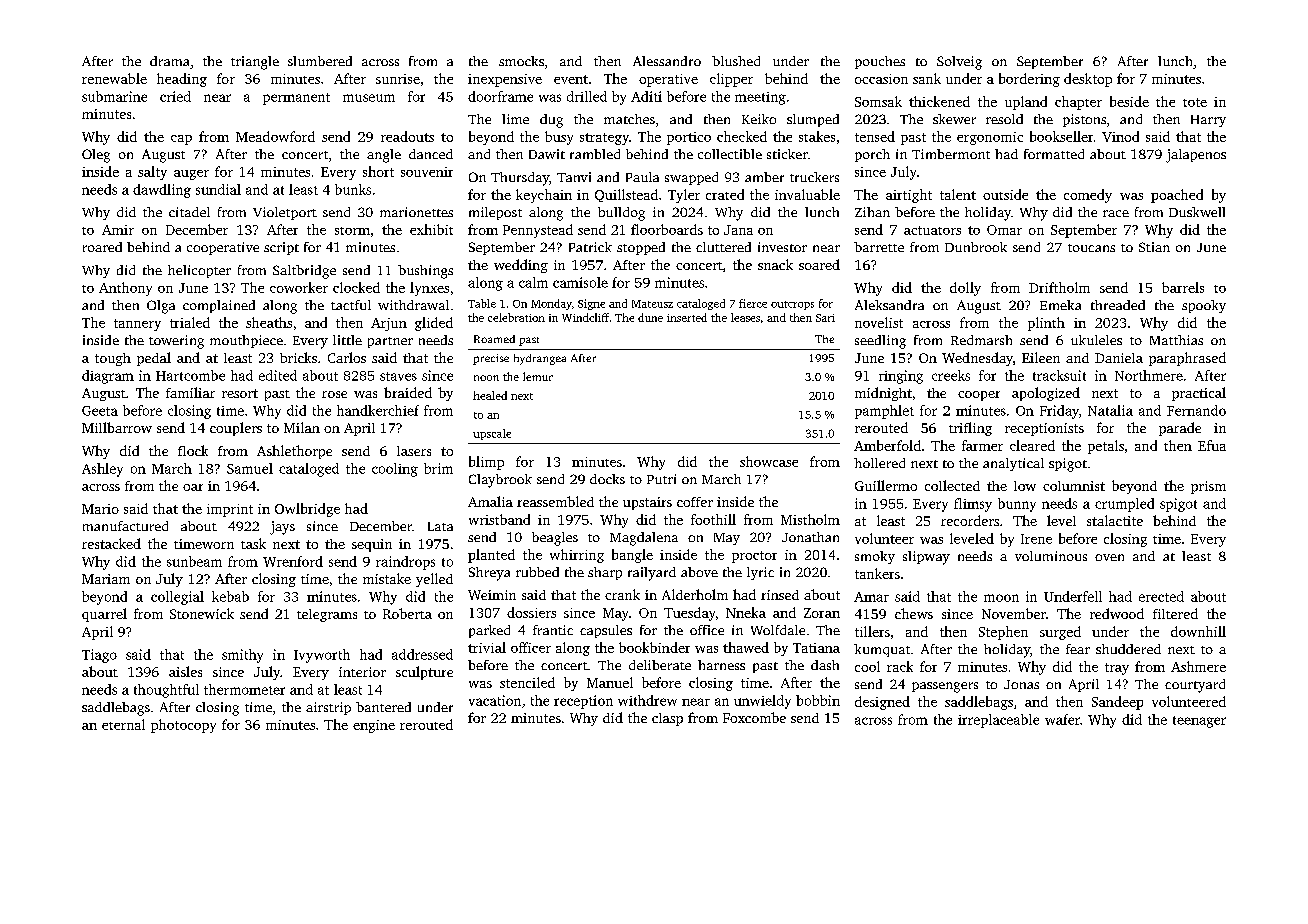 This page has width=1308, height=924. What do you see at coordinates (516, 317) in the page?
I see `celebration` at bounding box center [516, 317].
